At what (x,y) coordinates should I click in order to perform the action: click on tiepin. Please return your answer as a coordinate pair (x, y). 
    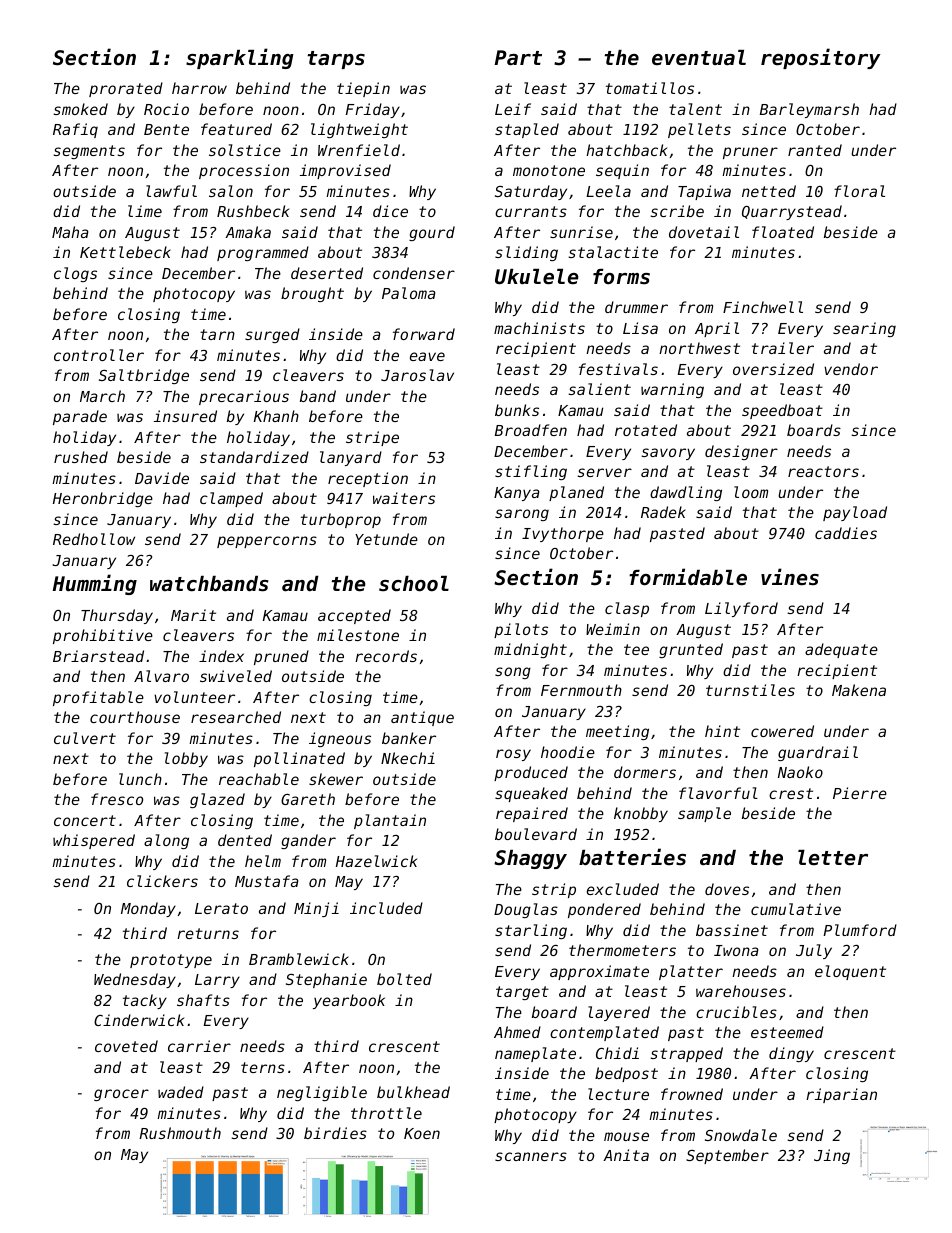
    Looking at the image, I should click on (363, 89).
